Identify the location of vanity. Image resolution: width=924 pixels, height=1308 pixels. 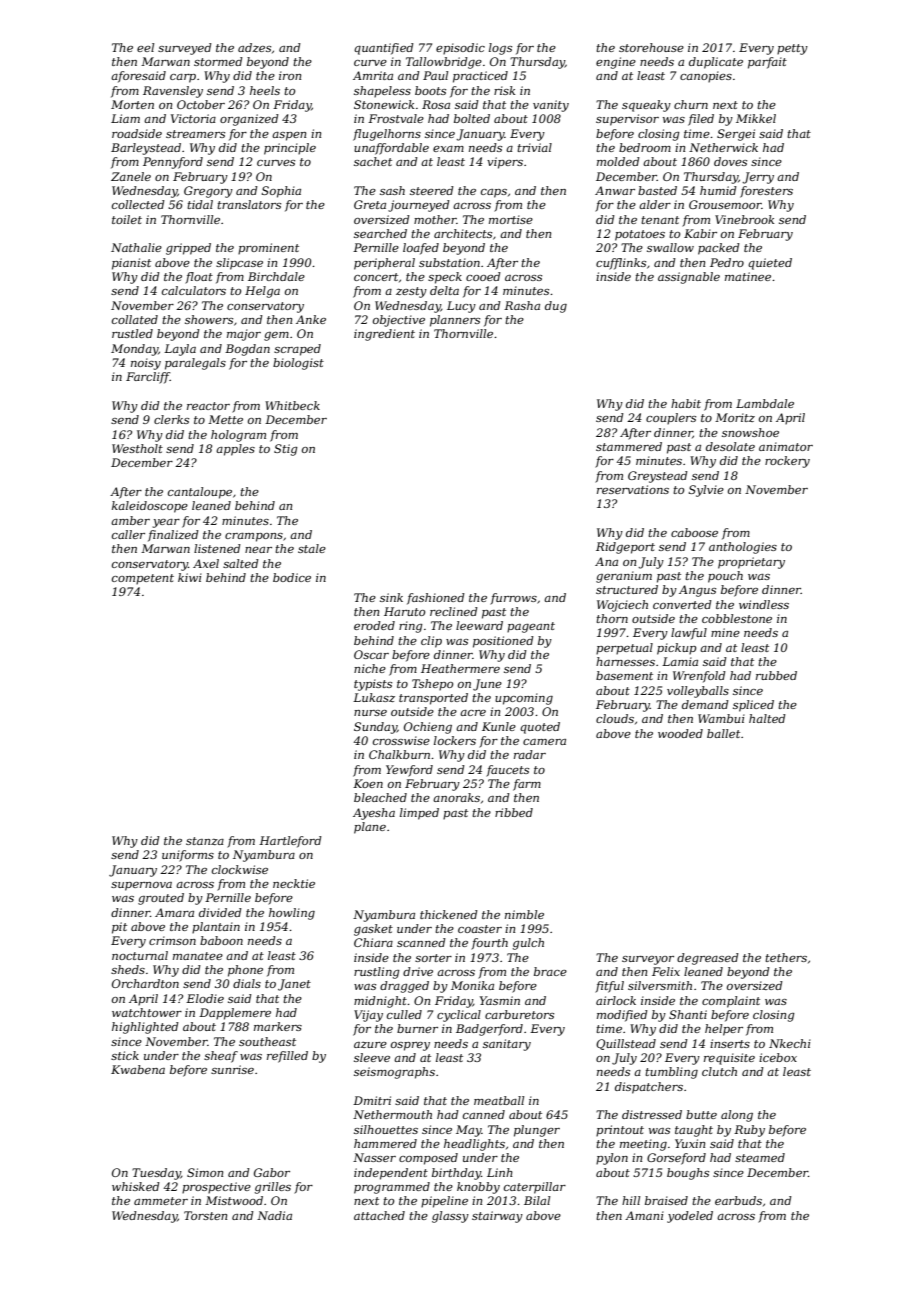
(551, 106).
